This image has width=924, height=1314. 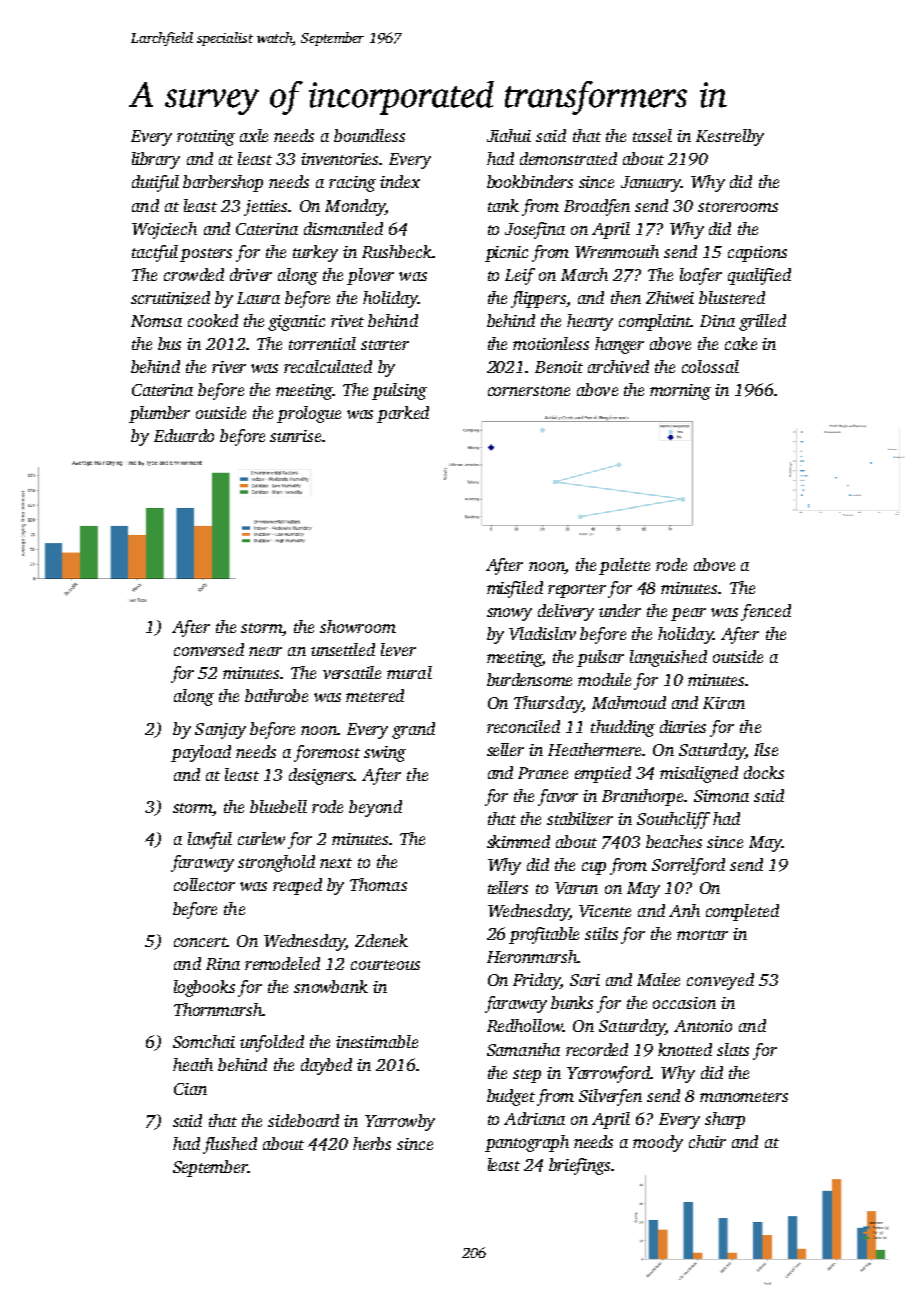 What do you see at coordinates (169, 343) in the image?
I see `bus` at bounding box center [169, 343].
